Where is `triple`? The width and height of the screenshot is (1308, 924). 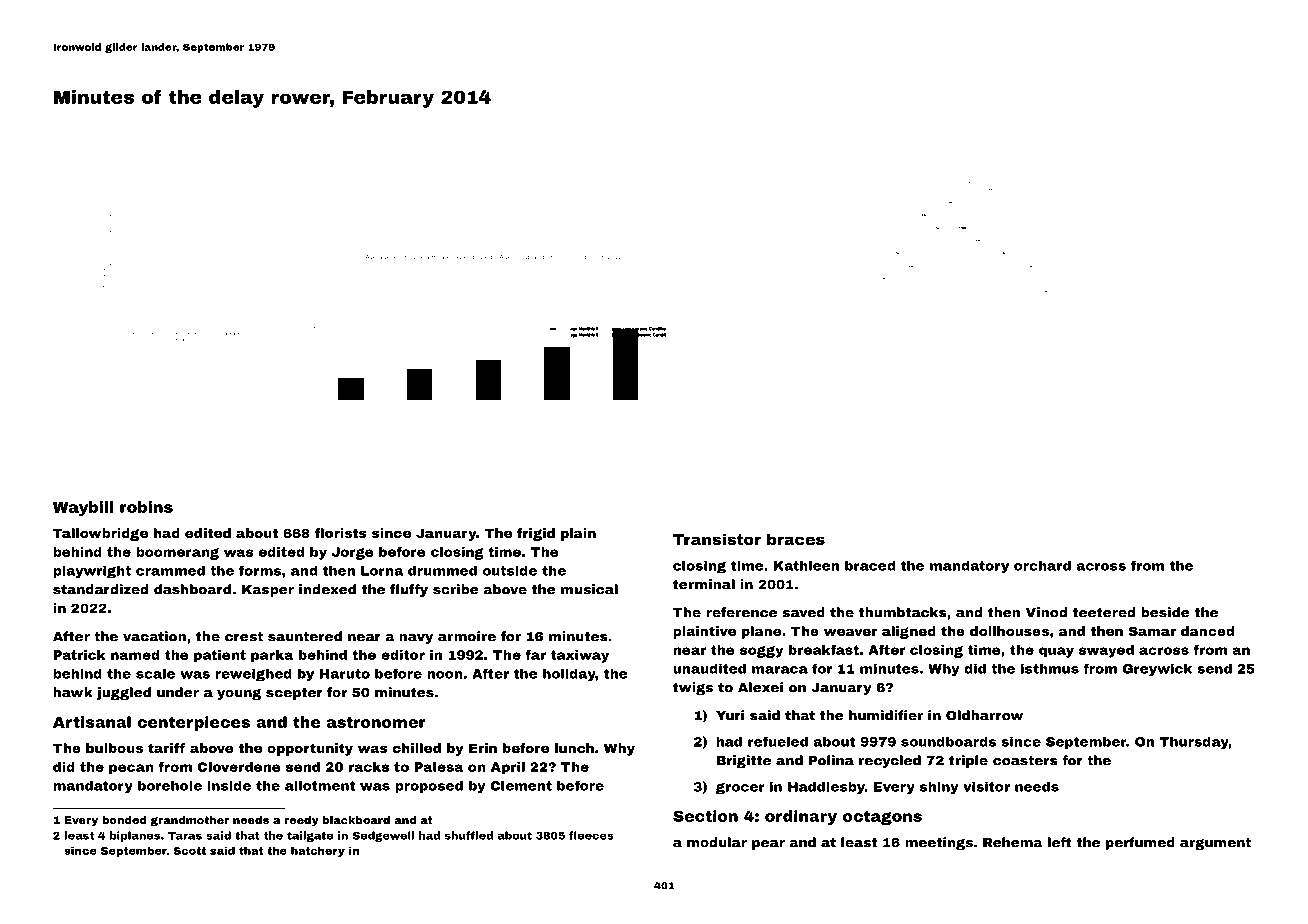 triple is located at coordinates (968, 761).
